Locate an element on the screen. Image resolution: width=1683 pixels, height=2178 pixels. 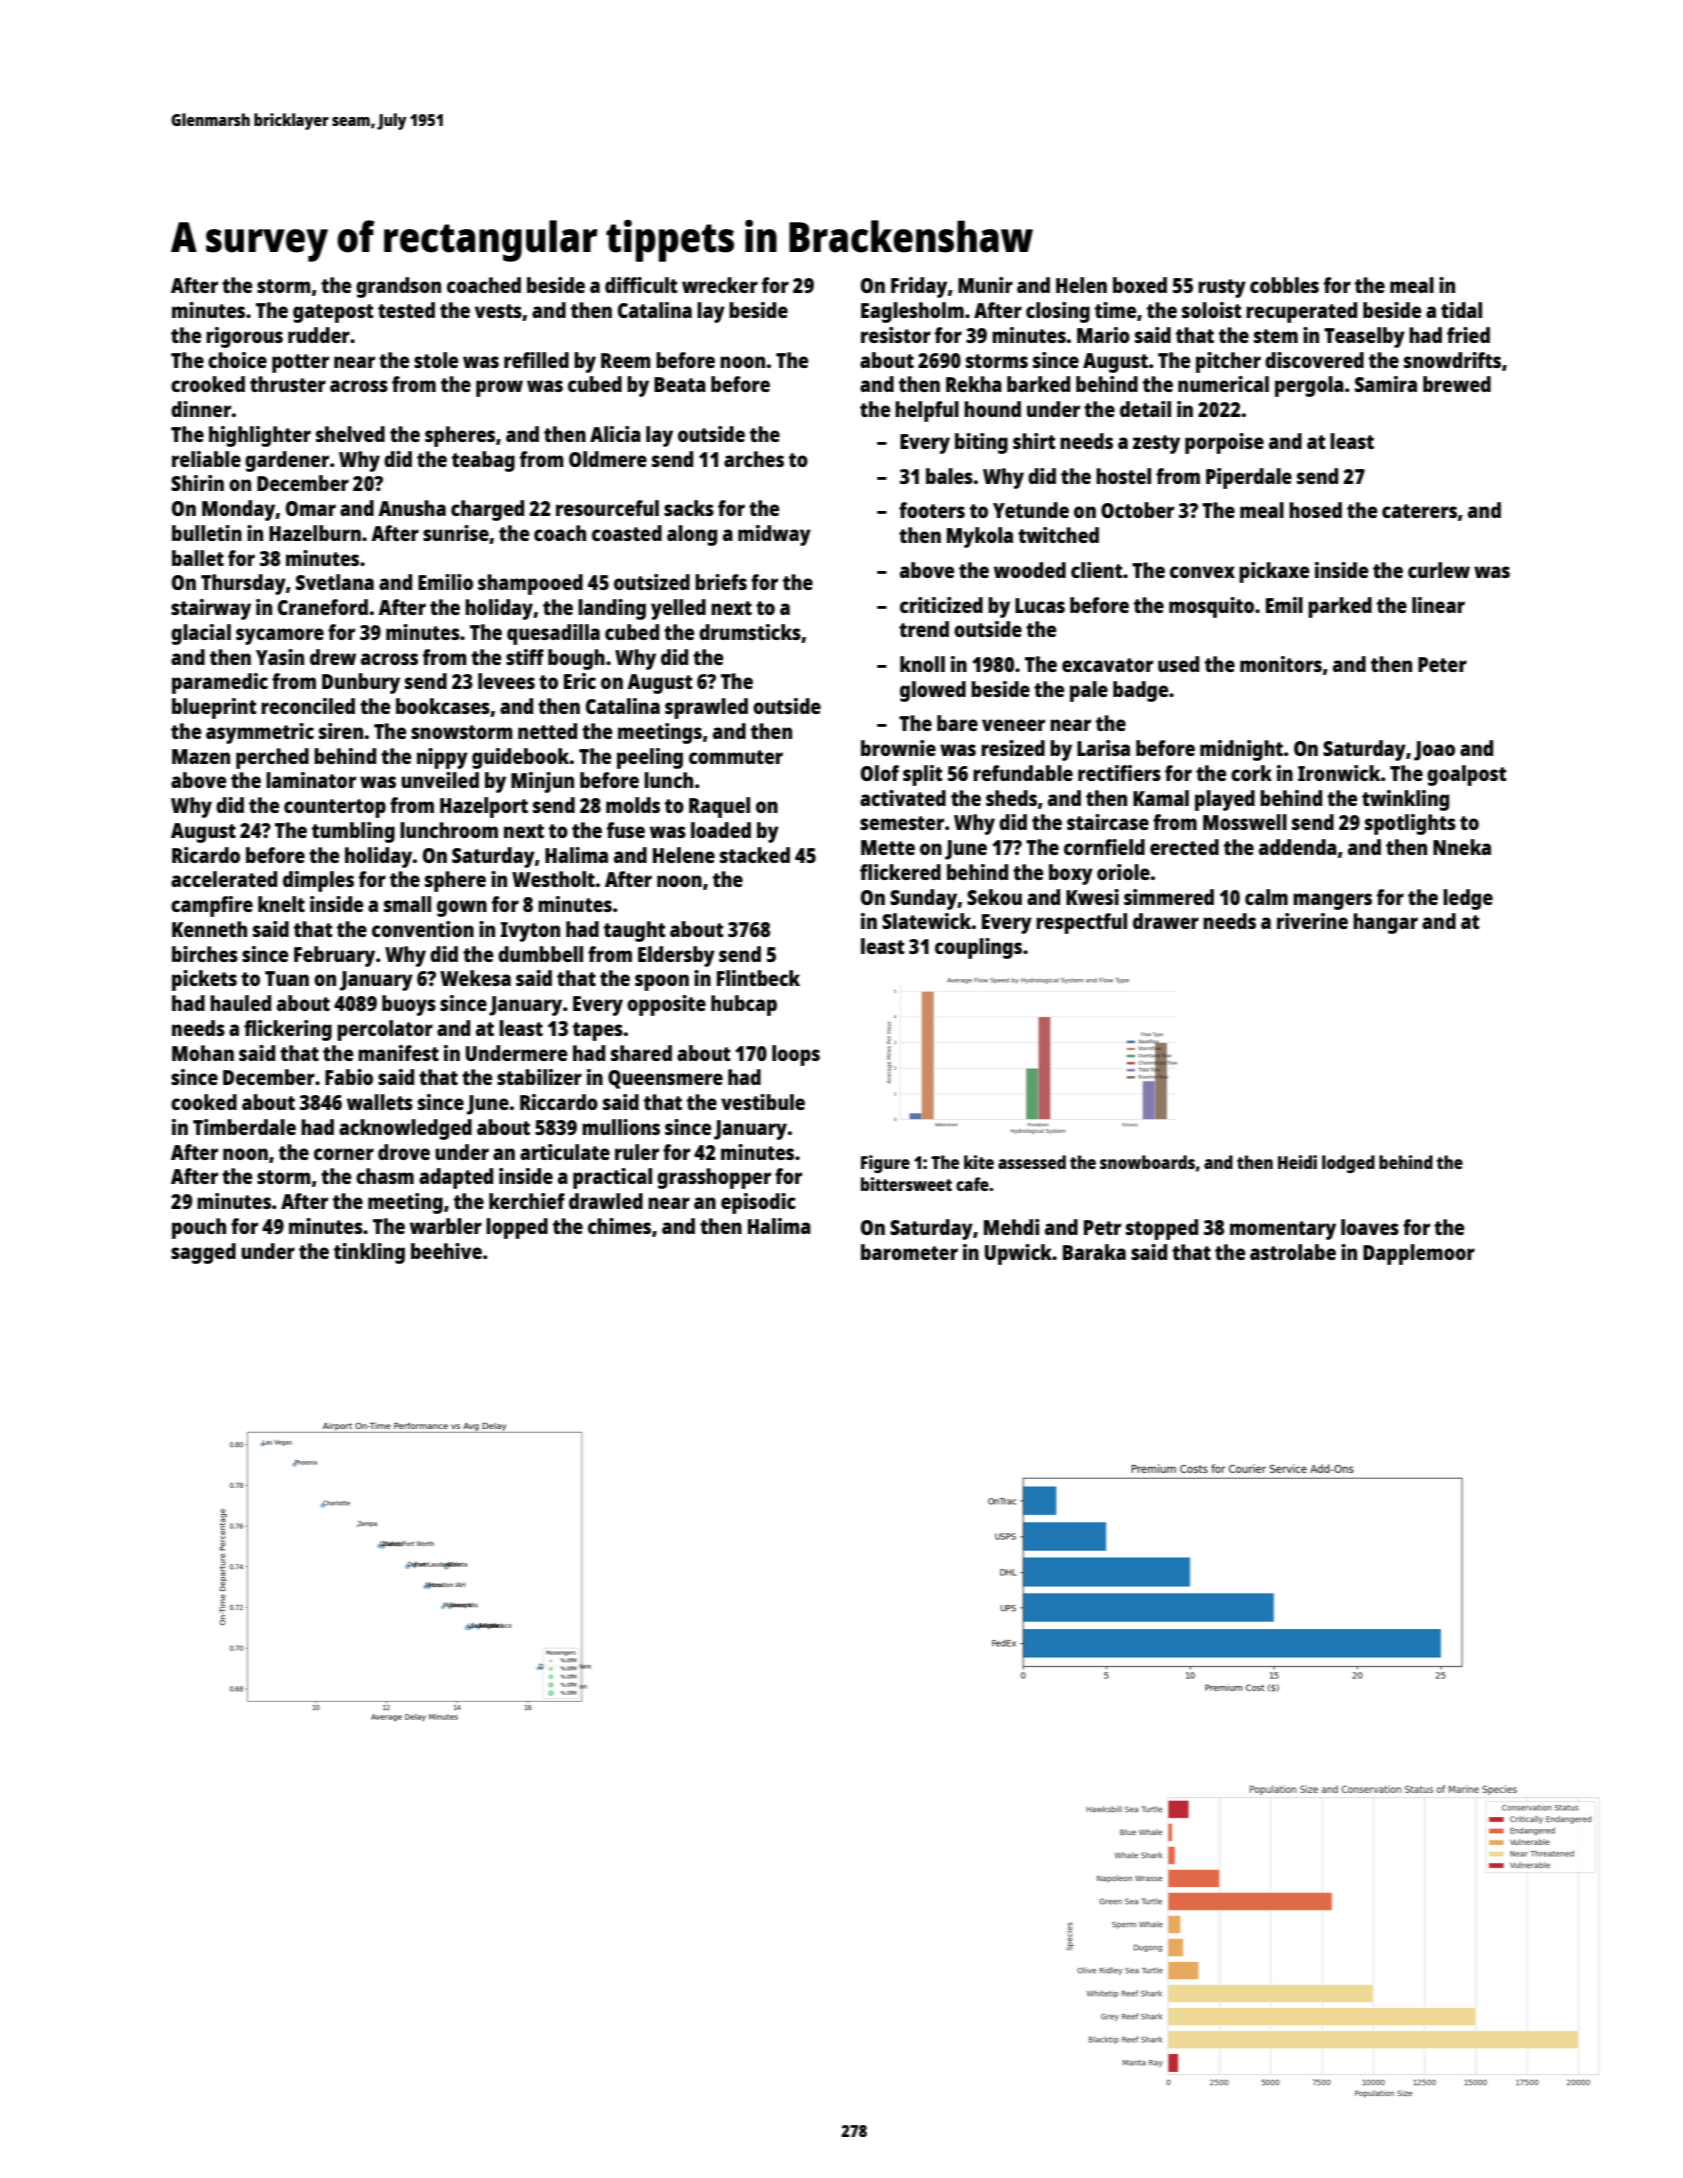
cobbles is located at coordinates (1284, 285).
